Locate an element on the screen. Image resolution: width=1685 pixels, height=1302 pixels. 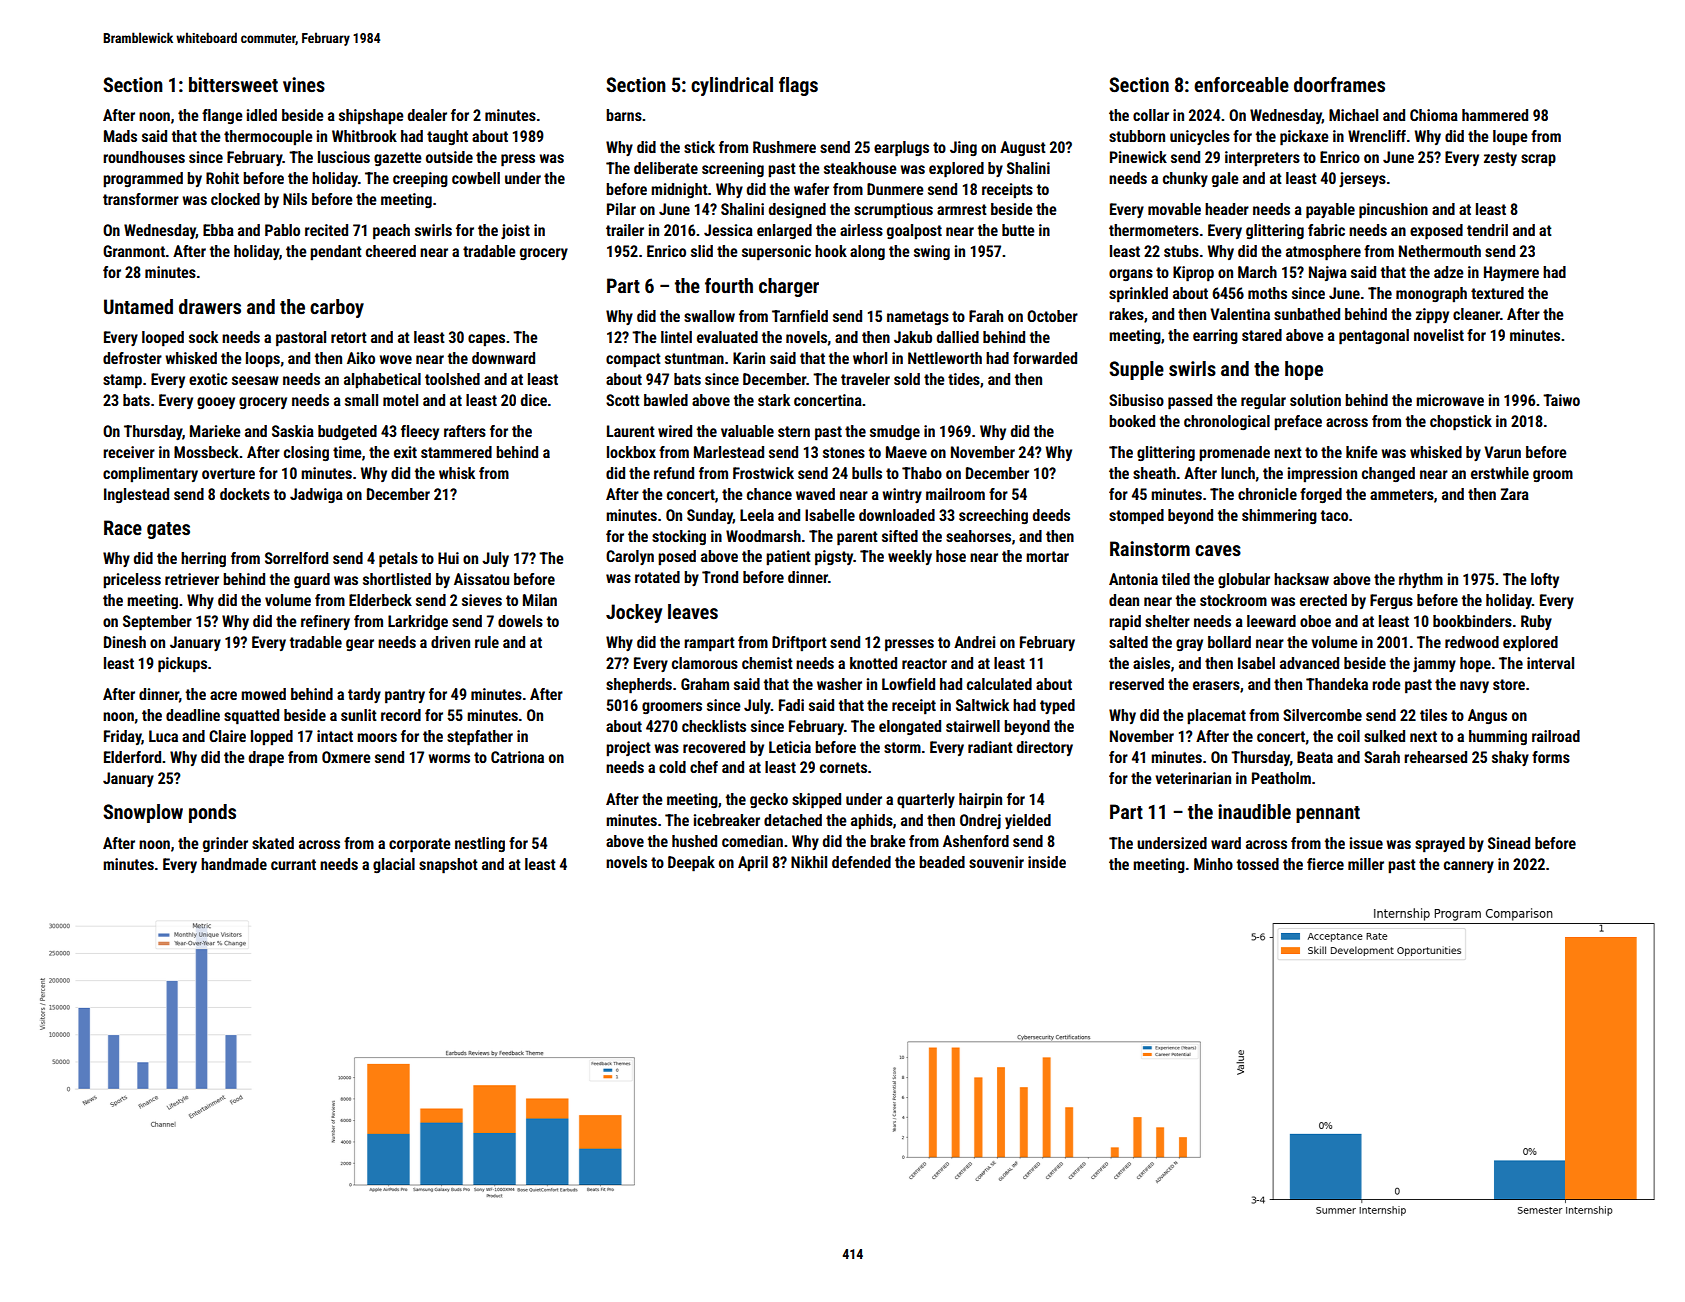
Jessica is located at coordinates (728, 230).
